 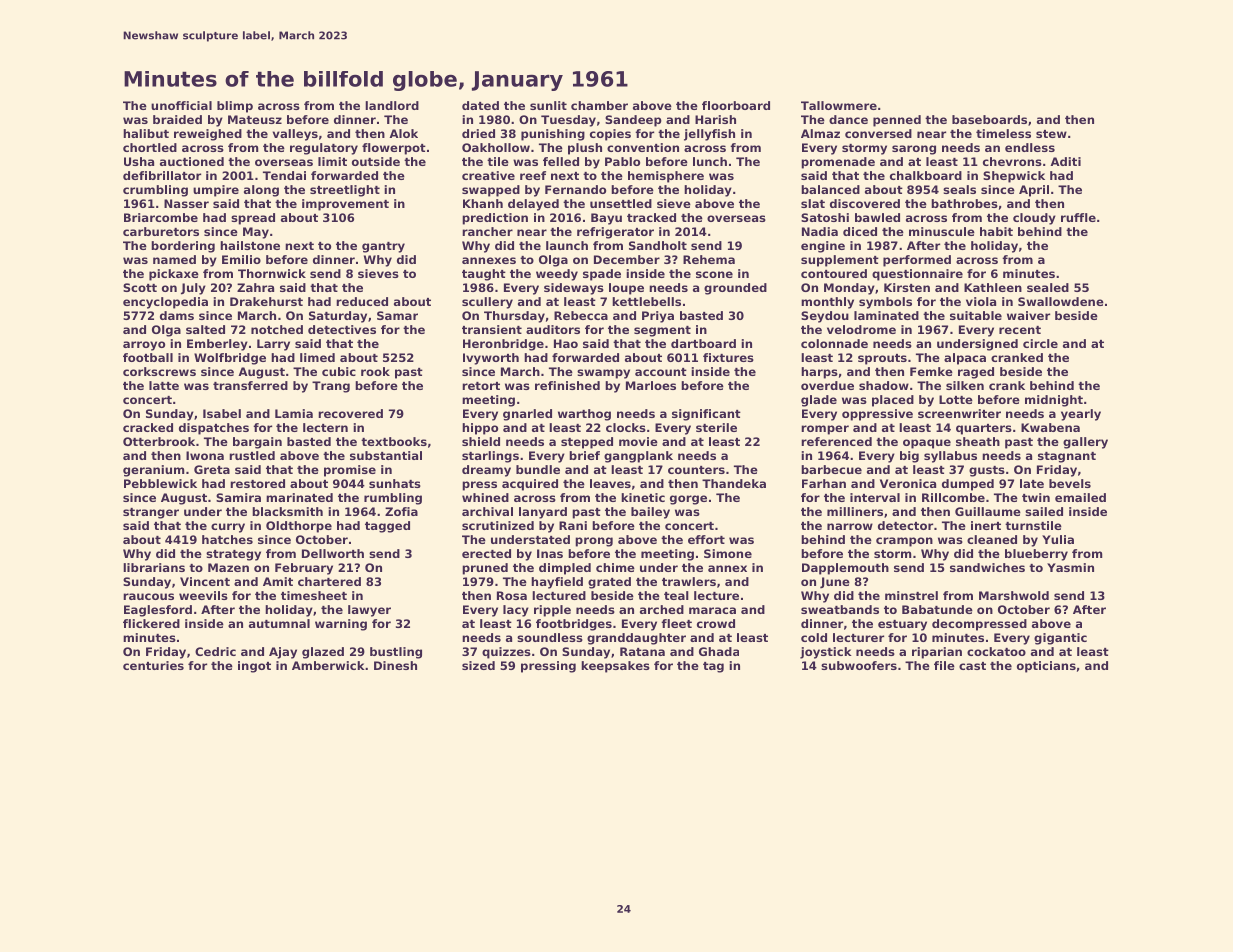 What do you see at coordinates (703, 343) in the screenshot?
I see `dartboard` at bounding box center [703, 343].
